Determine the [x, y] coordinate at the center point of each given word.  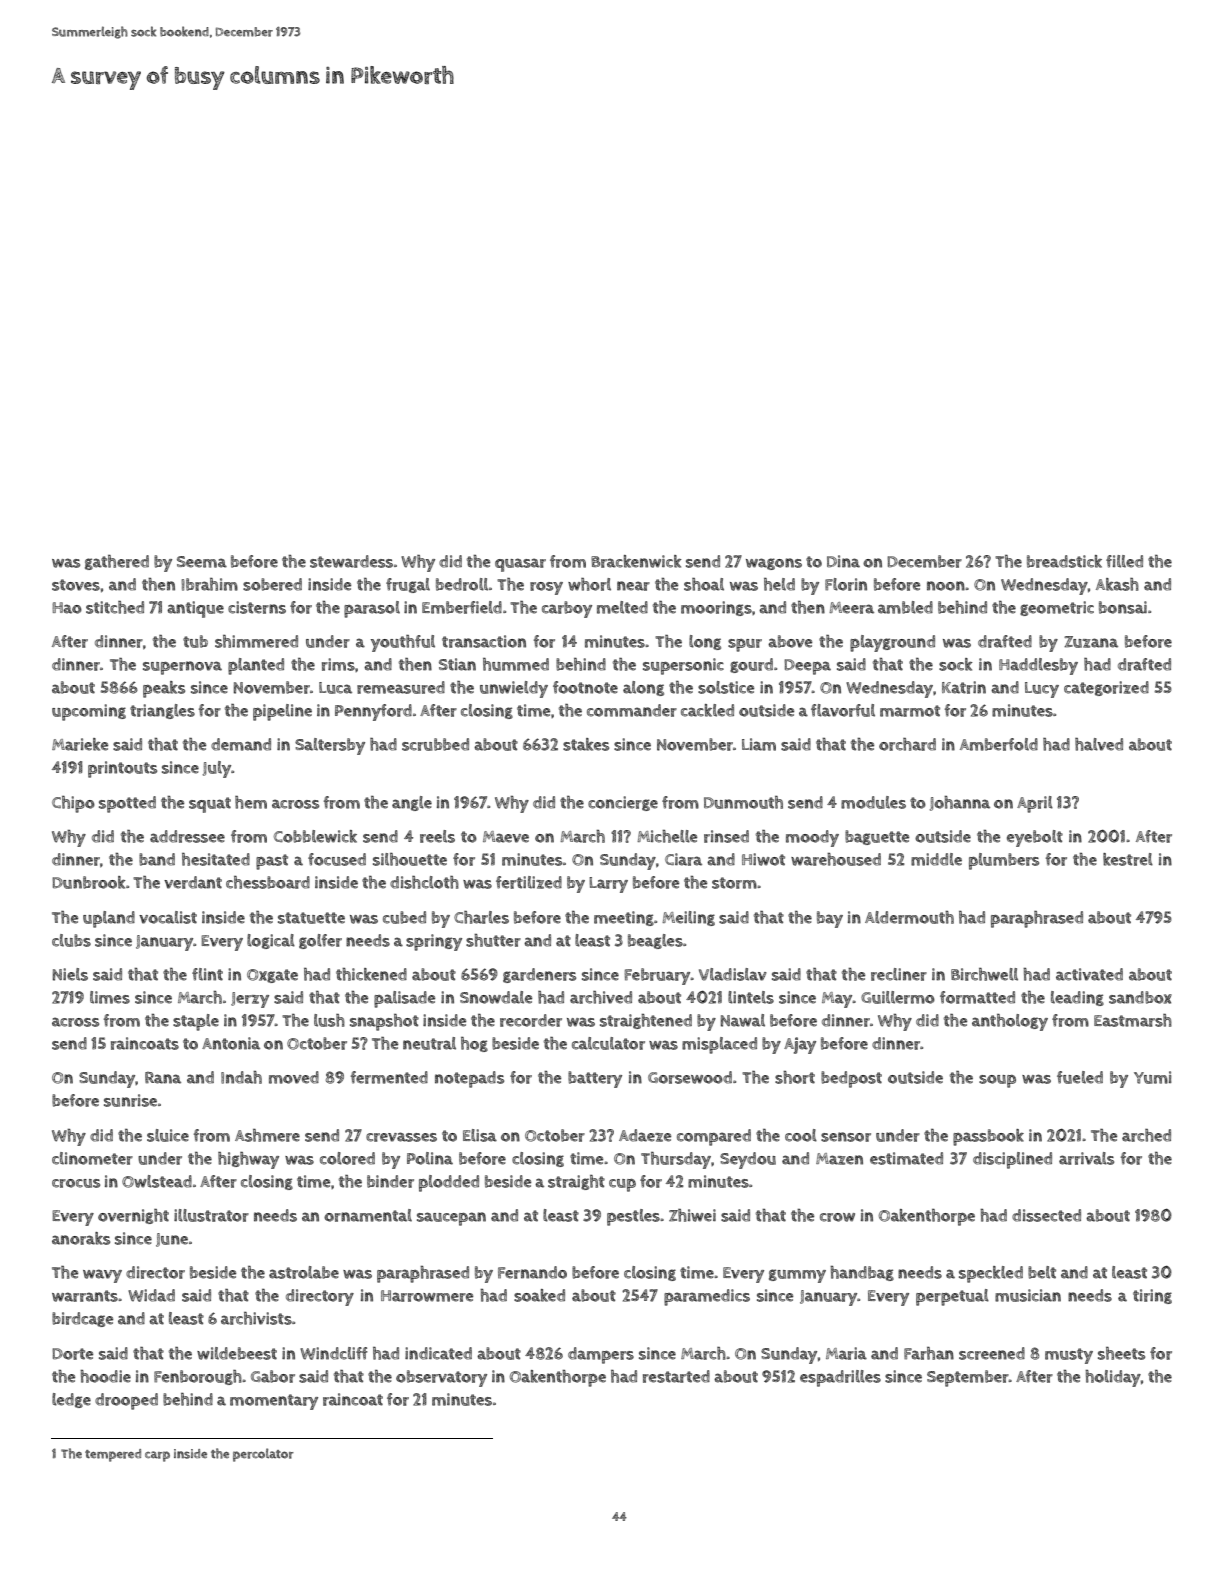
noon [946, 586]
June [172, 1240]
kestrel [1128, 859]
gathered [117, 562]
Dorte [72, 1354]
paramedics [707, 1297]
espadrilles [840, 1378]
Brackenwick [636, 561]
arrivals [1086, 1158]
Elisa [480, 1135]
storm [734, 883]
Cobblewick [315, 836]
